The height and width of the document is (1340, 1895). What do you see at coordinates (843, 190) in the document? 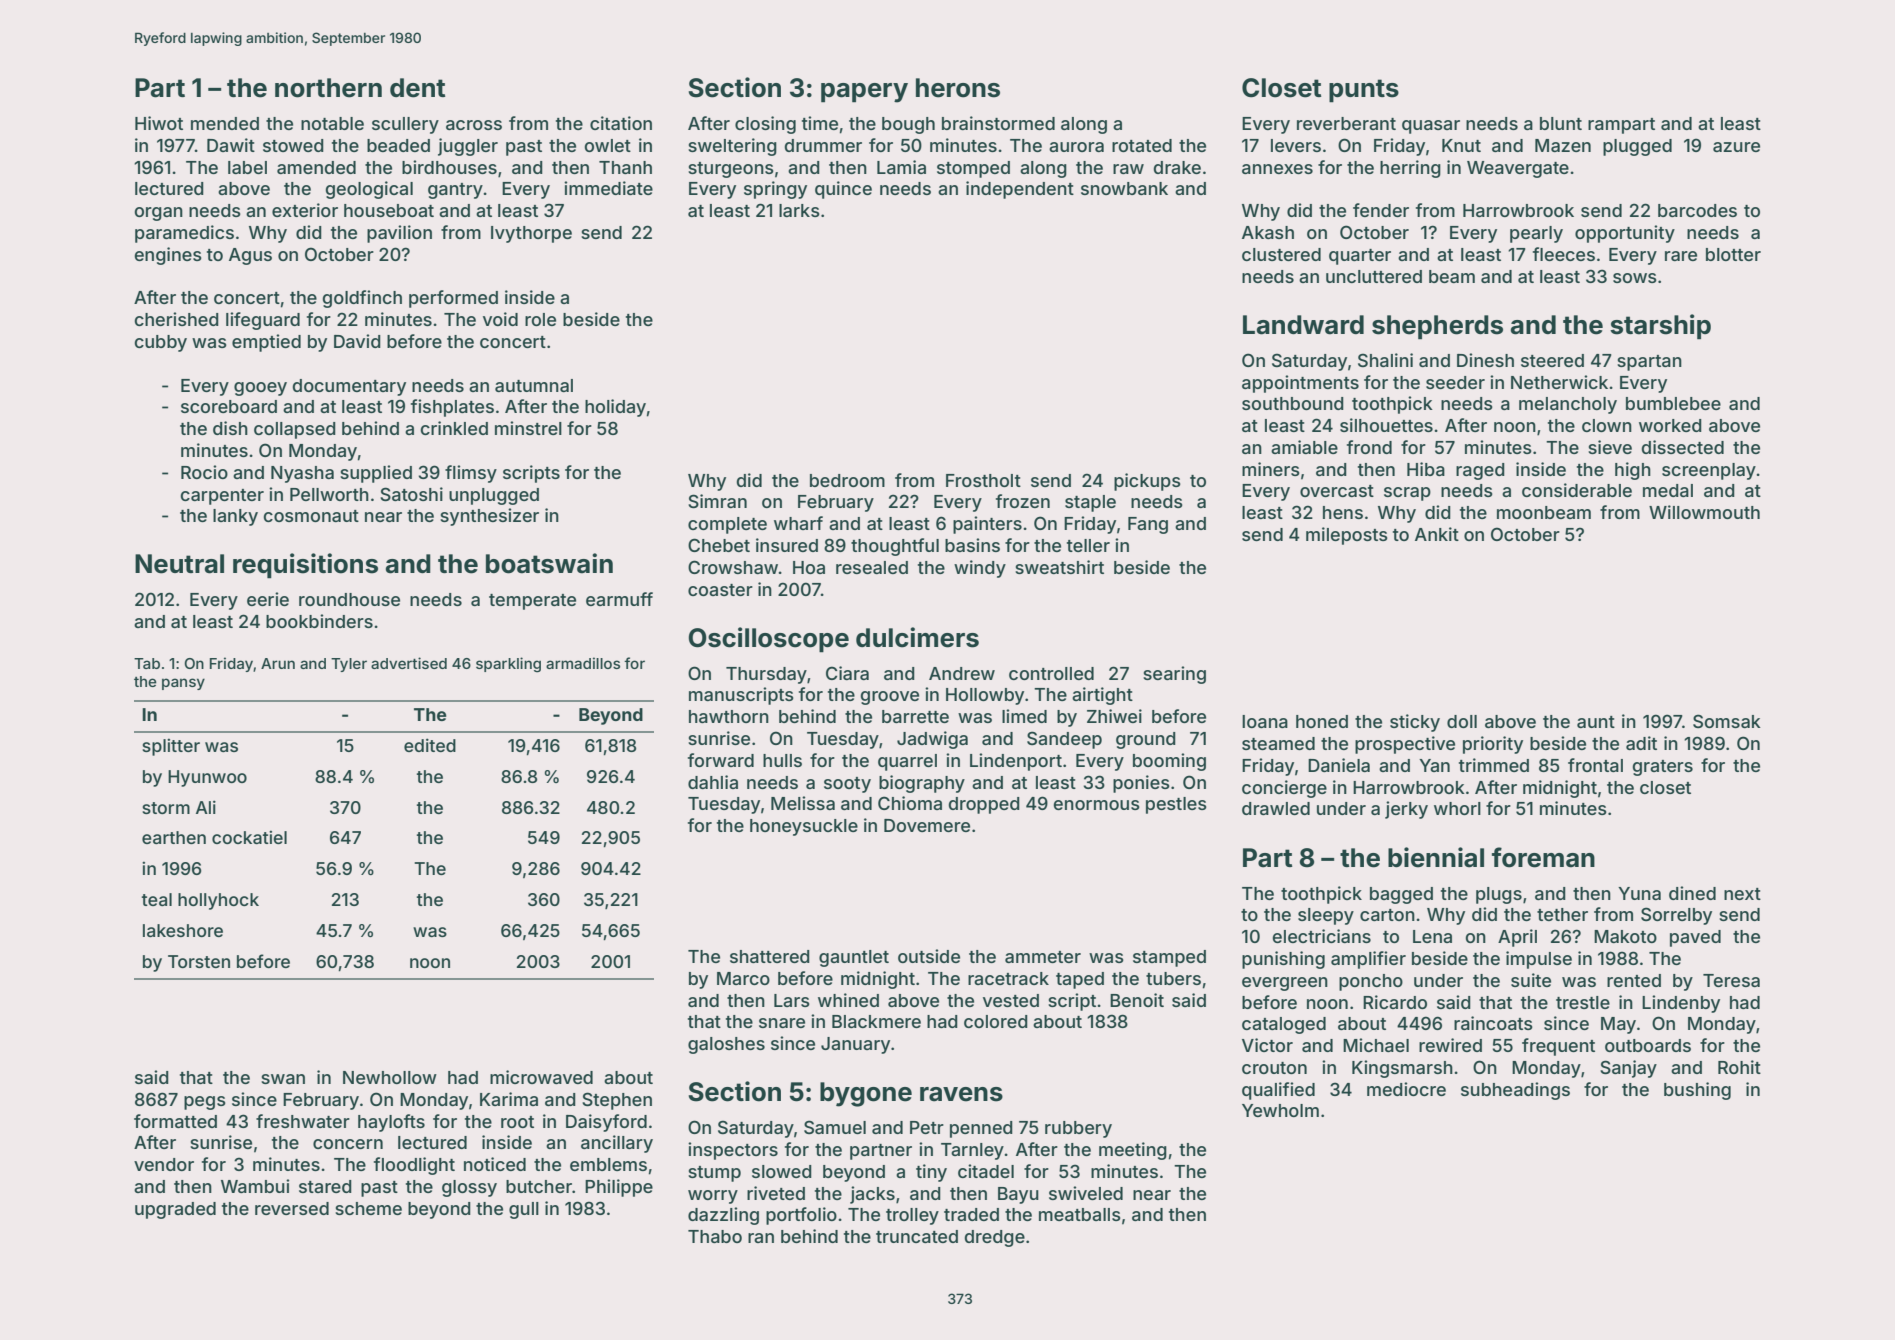
I see `quince` at bounding box center [843, 190].
